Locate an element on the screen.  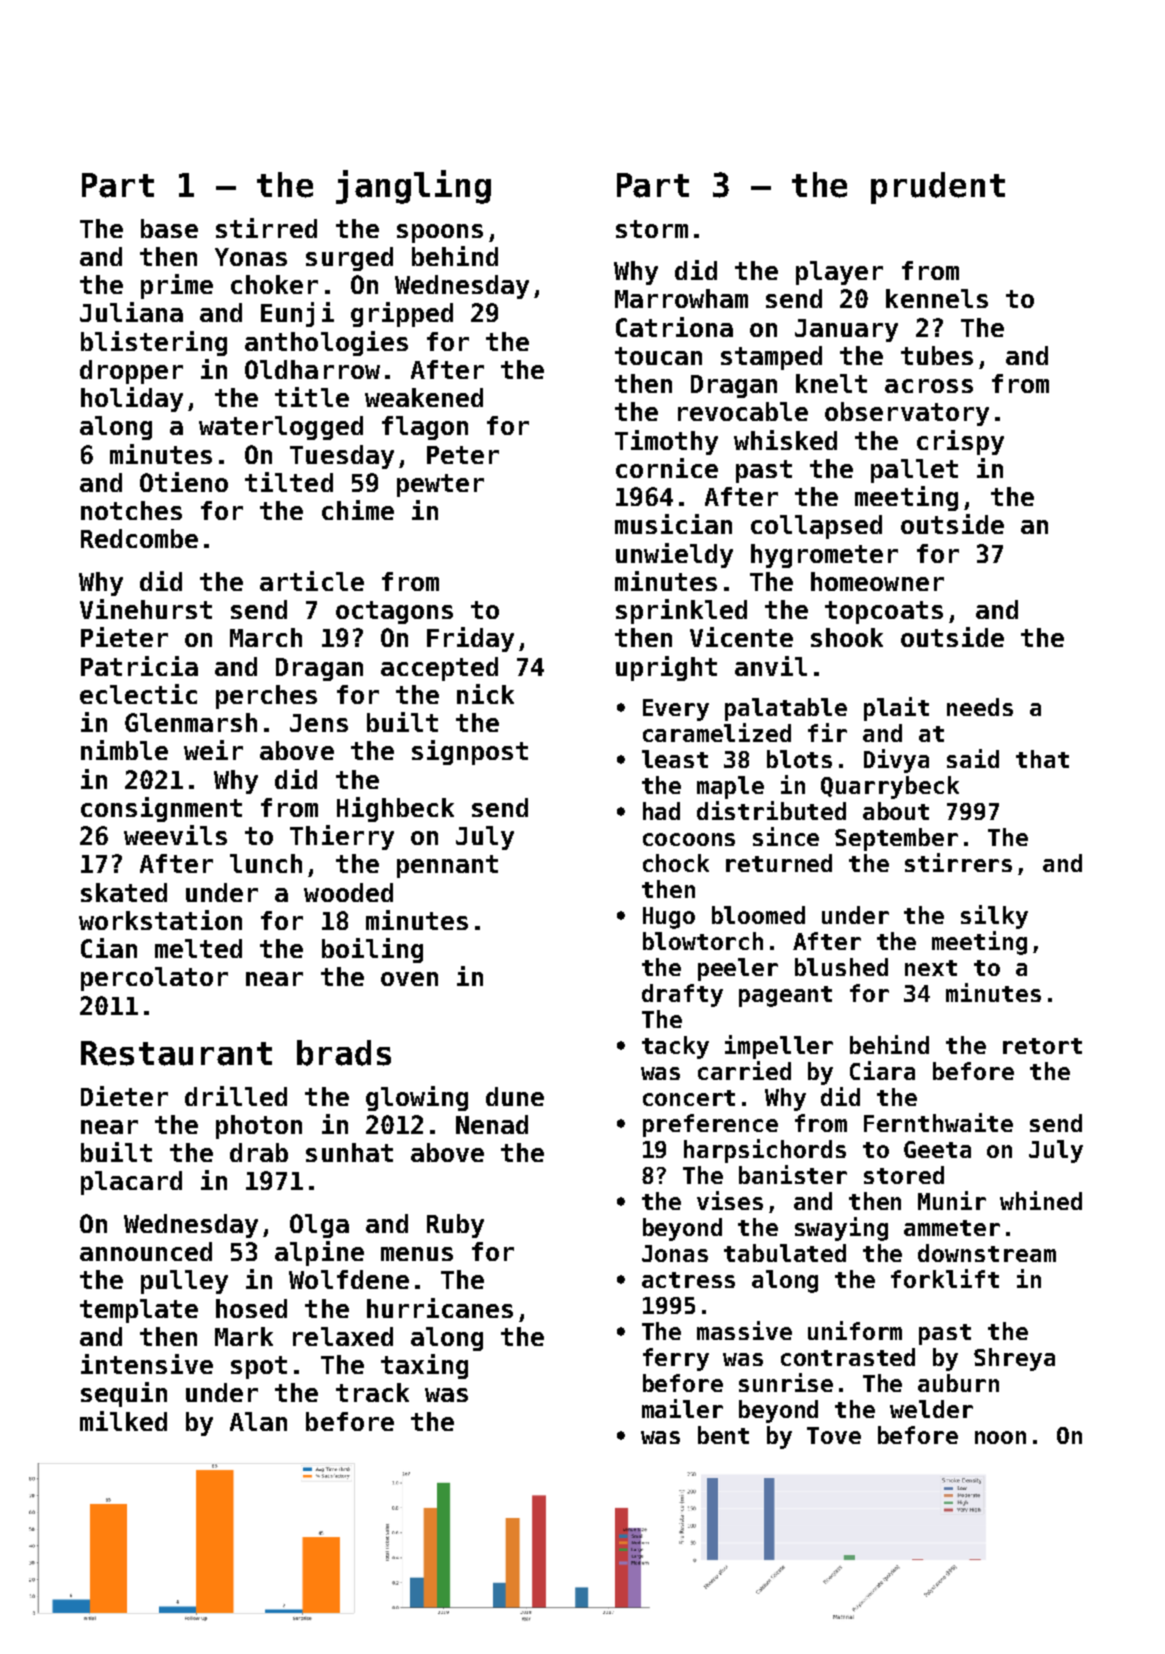
brads is located at coordinates (344, 1053).
